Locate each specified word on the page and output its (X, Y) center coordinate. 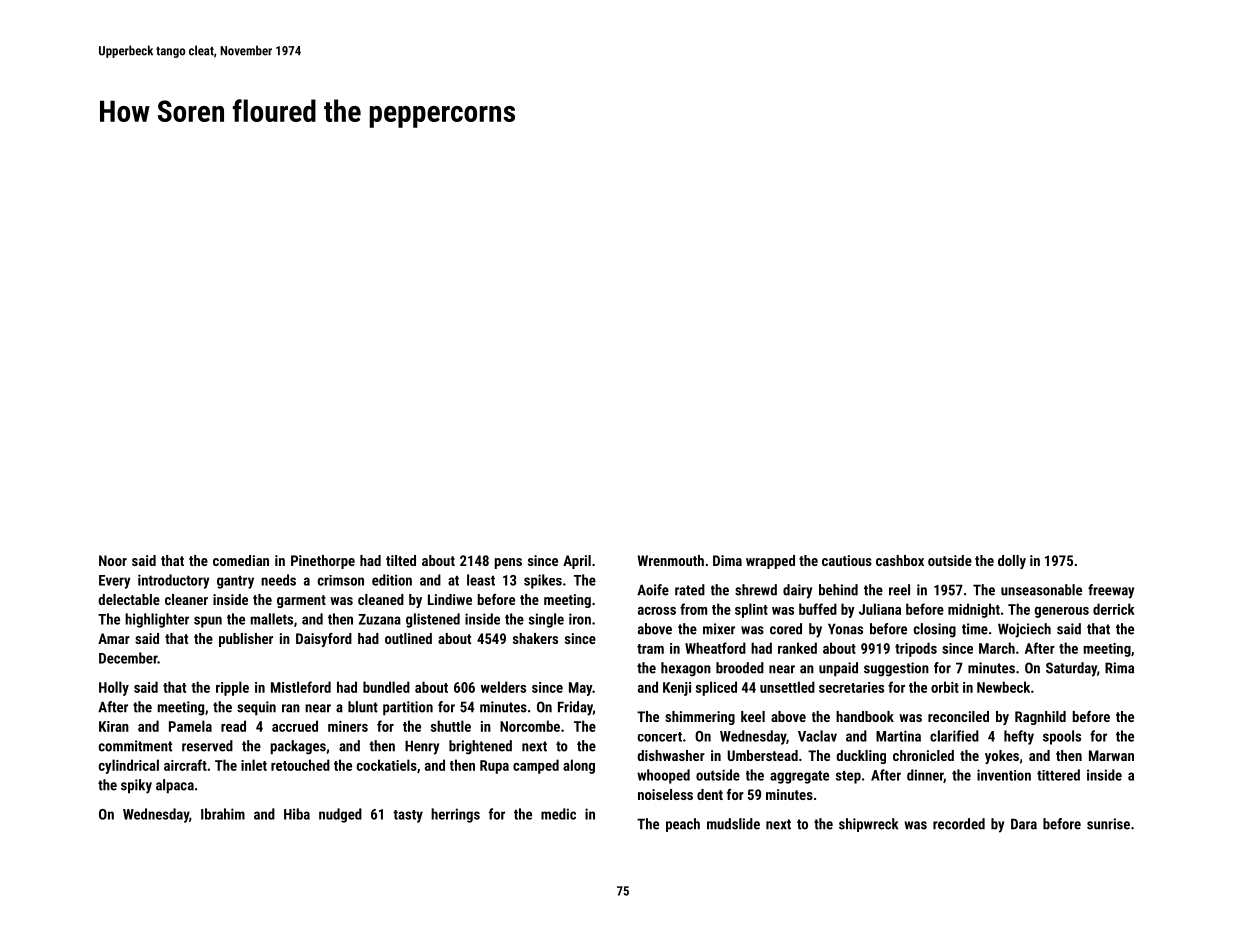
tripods (916, 649)
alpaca (175, 786)
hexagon (686, 669)
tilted (401, 560)
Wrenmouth (671, 560)
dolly (1012, 562)
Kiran (114, 726)
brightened (480, 747)
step (848, 777)
